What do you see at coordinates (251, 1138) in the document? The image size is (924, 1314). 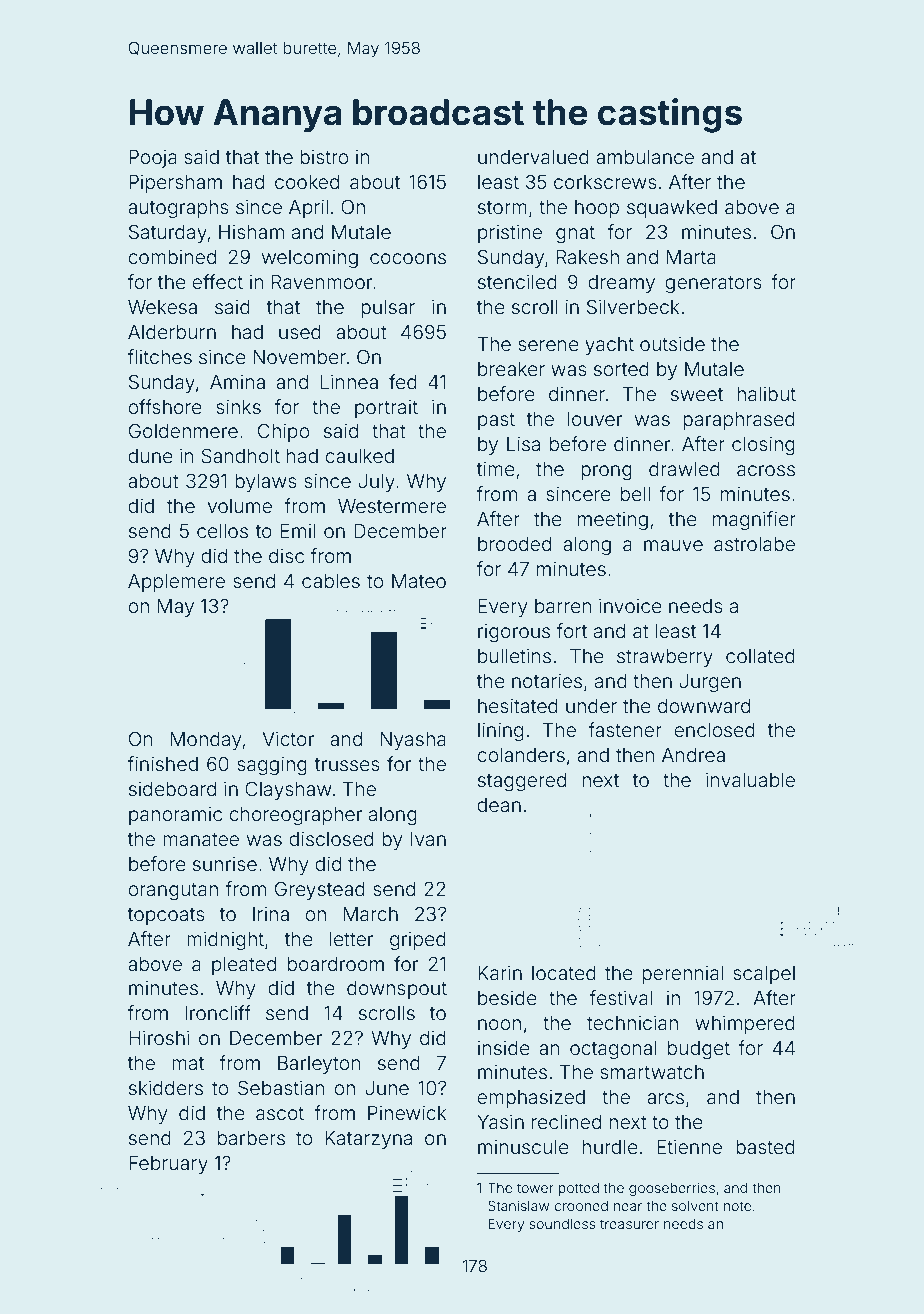 I see `barbers` at bounding box center [251, 1138].
